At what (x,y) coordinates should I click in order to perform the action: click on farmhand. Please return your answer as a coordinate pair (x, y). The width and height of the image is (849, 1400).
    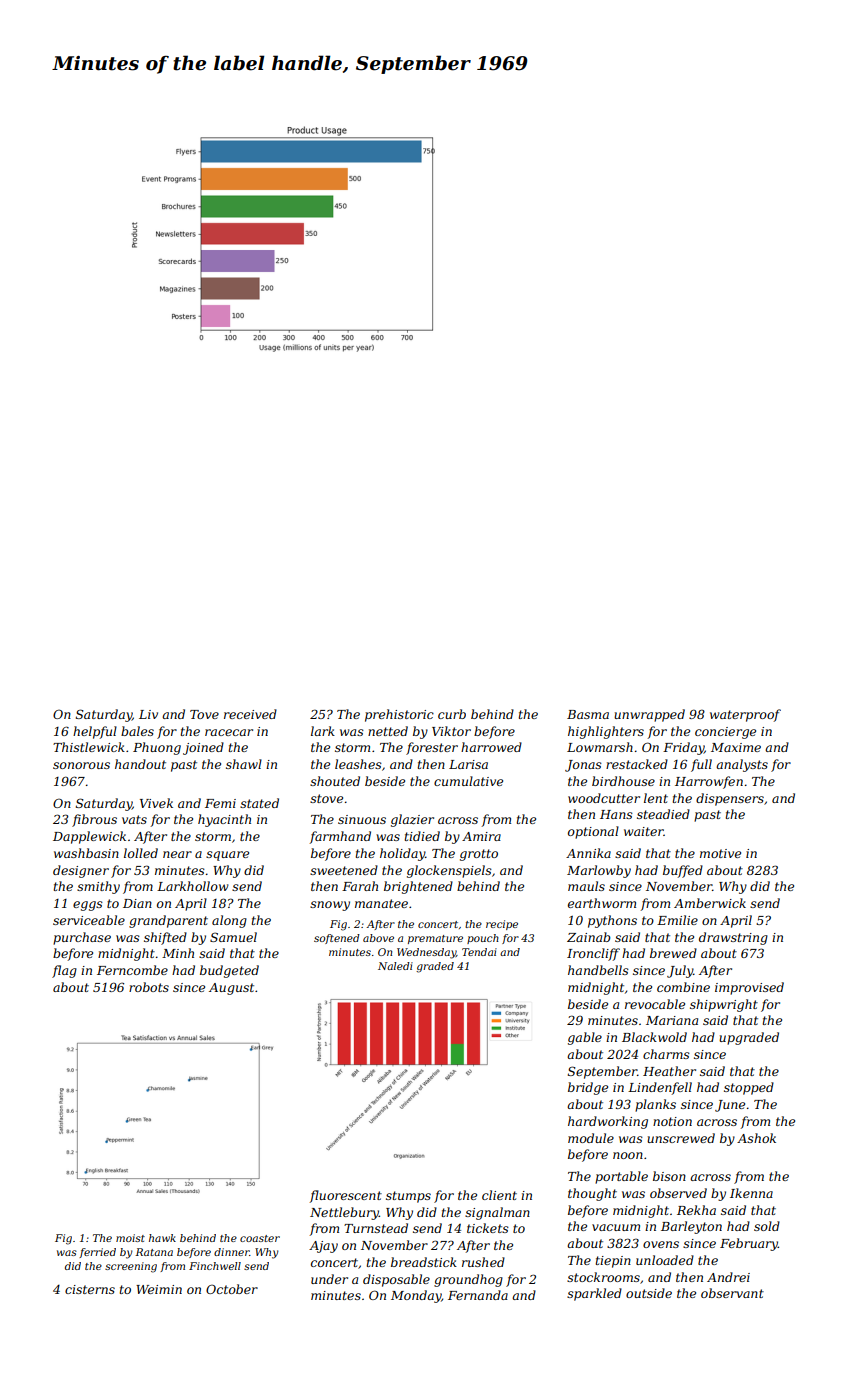
    Looking at the image, I should click on (340, 837).
